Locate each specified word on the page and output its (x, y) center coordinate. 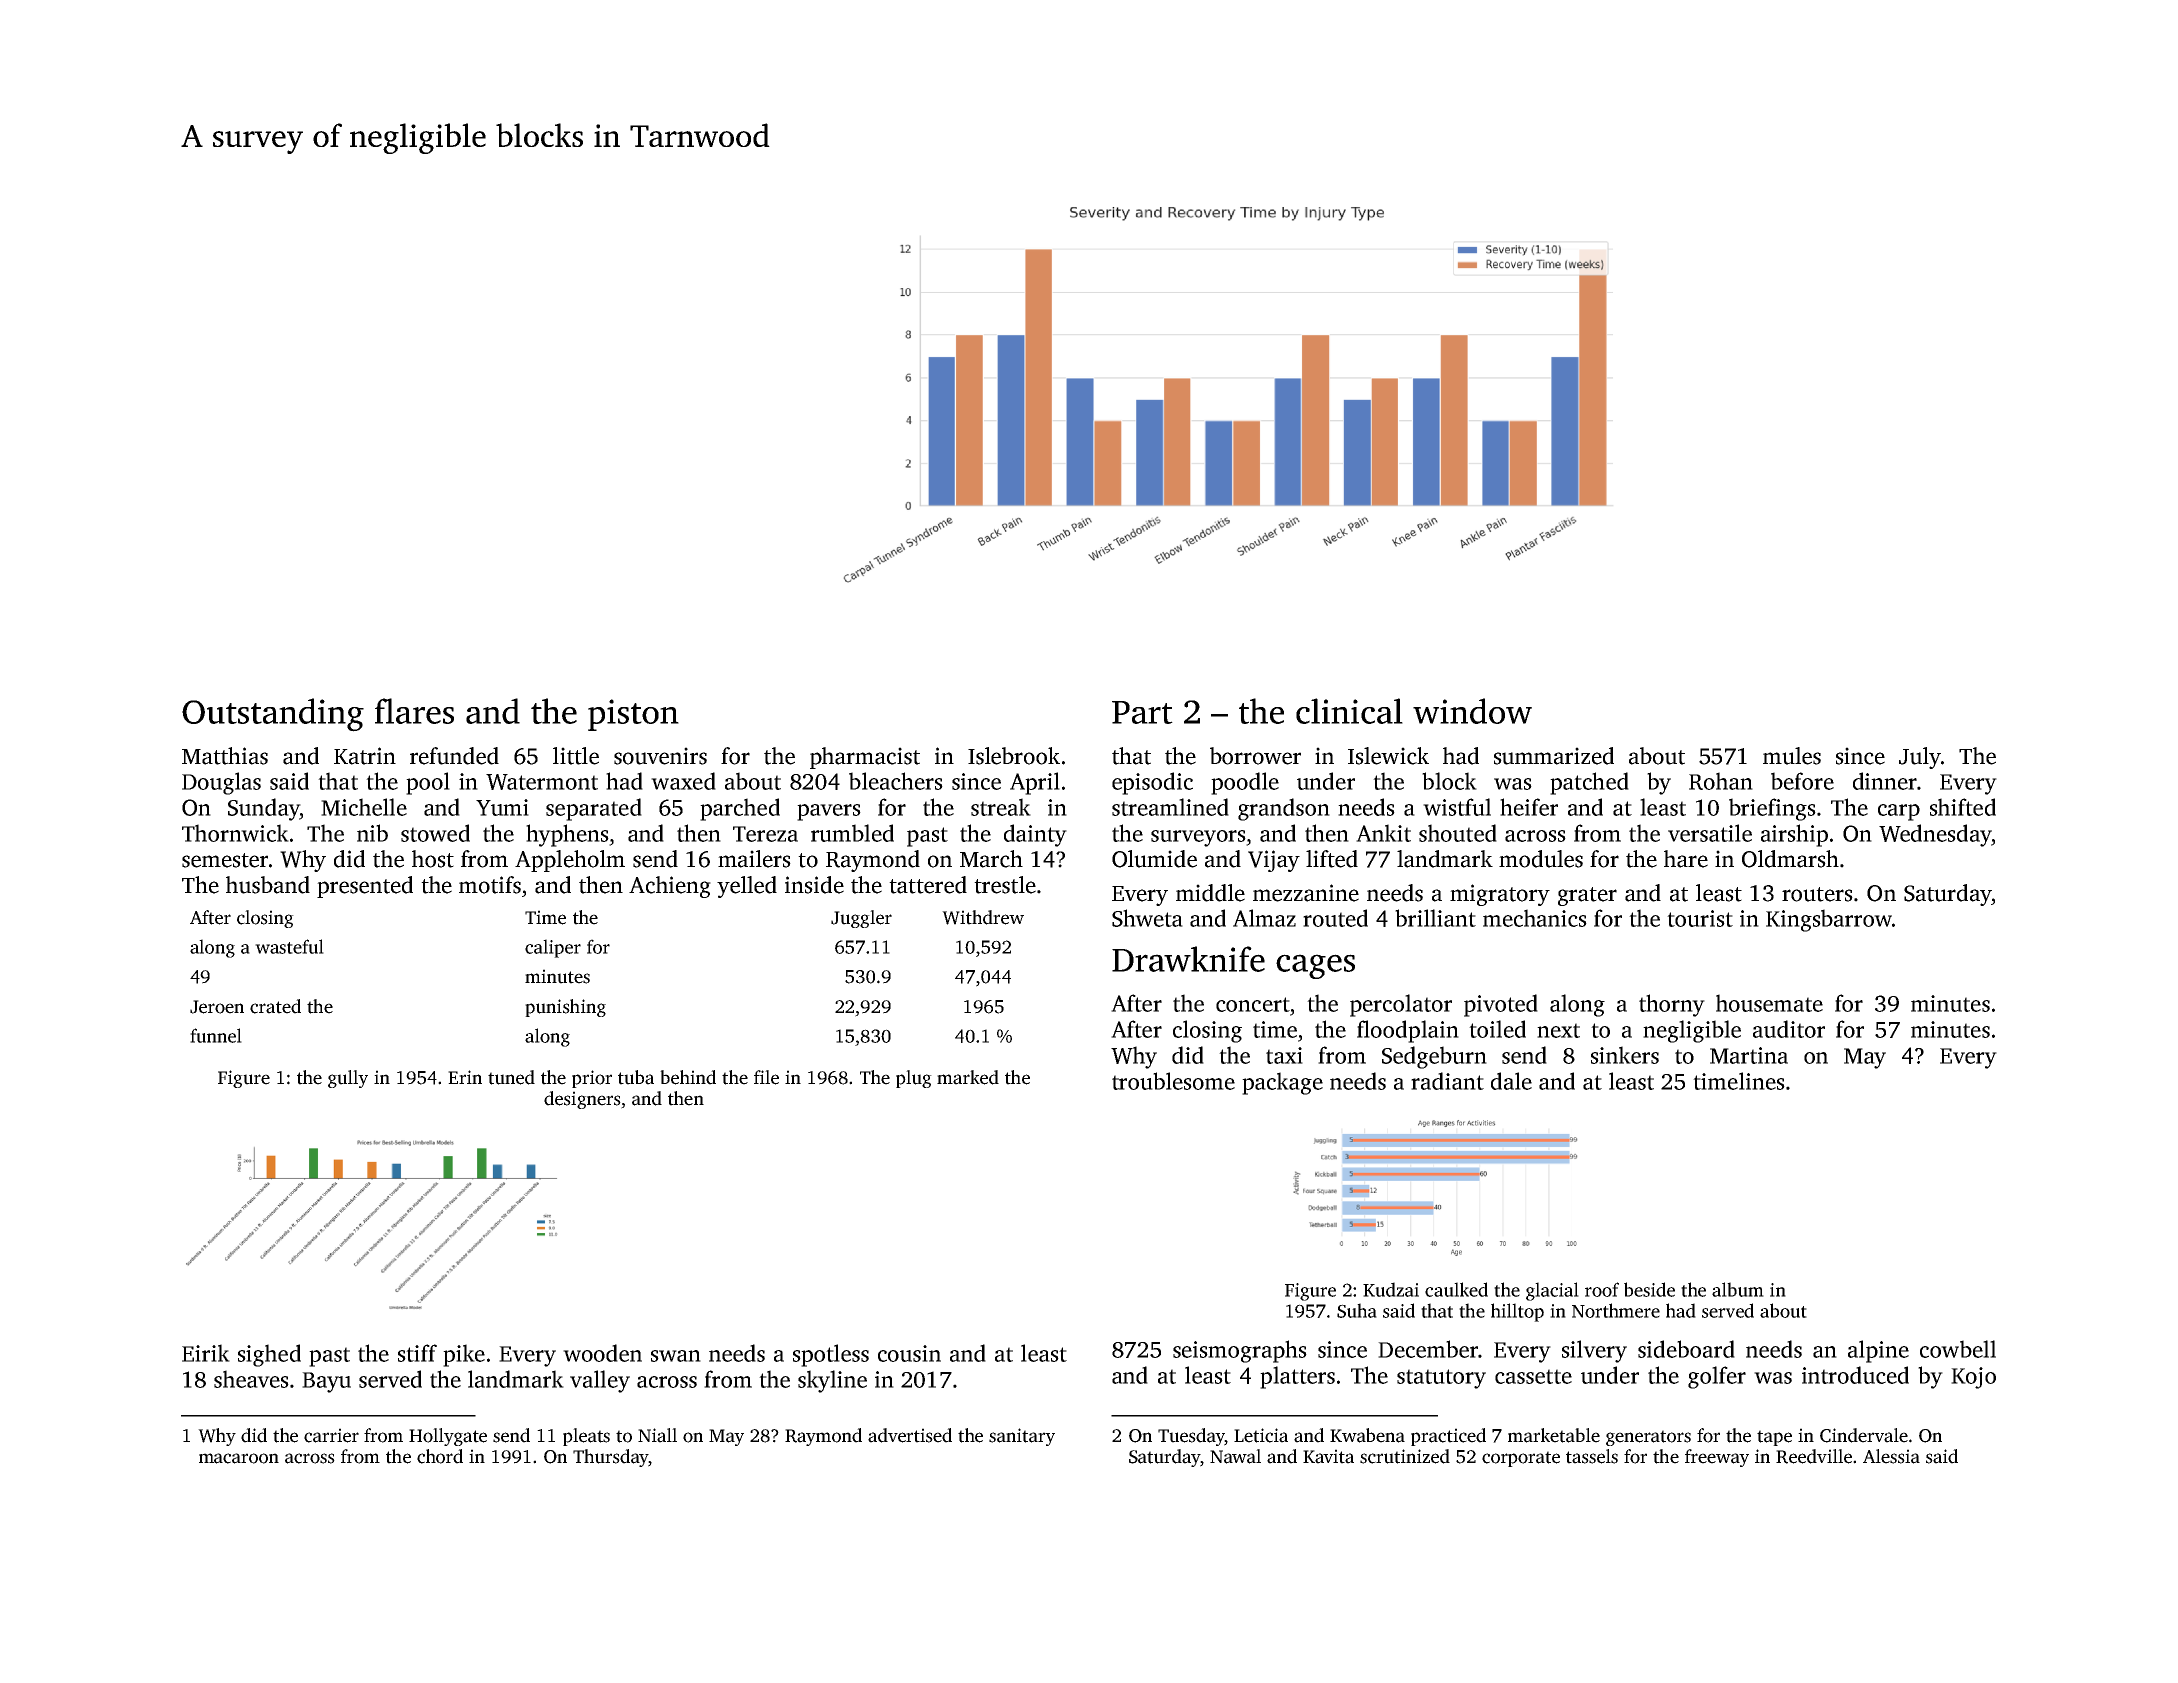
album (1738, 1289)
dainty (1035, 835)
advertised (910, 1435)
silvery (1594, 1351)
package (1282, 1083)
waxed (683, 781)
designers (582, 1100)
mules (1792, 756)
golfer (1717, 1377)
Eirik (206, 1353)
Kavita (1328, 1456)
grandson (1284, 809)
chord (440, 1456)
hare (1686, 859)
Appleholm (570, 861)
